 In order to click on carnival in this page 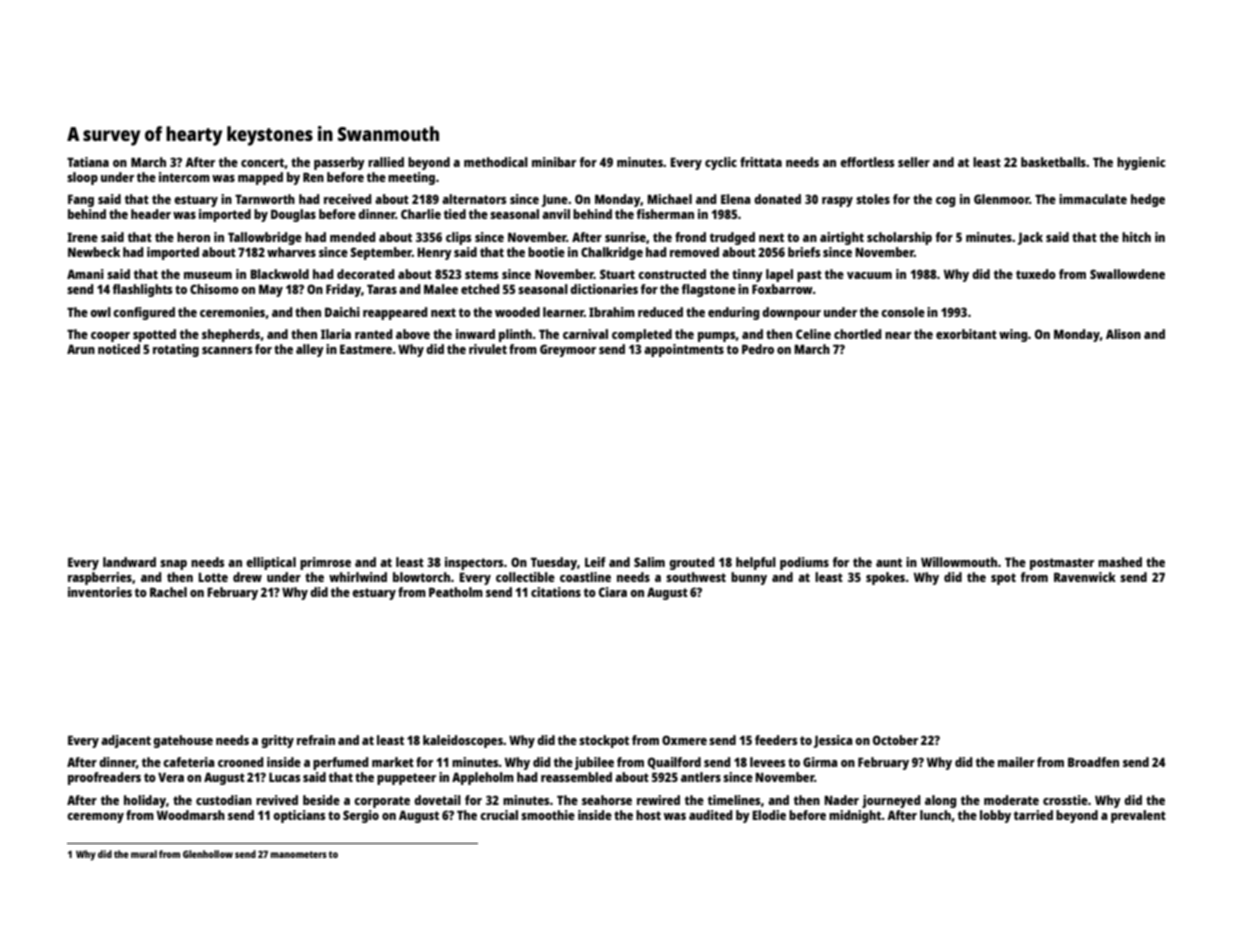, I will do `click(585, 334)`.
